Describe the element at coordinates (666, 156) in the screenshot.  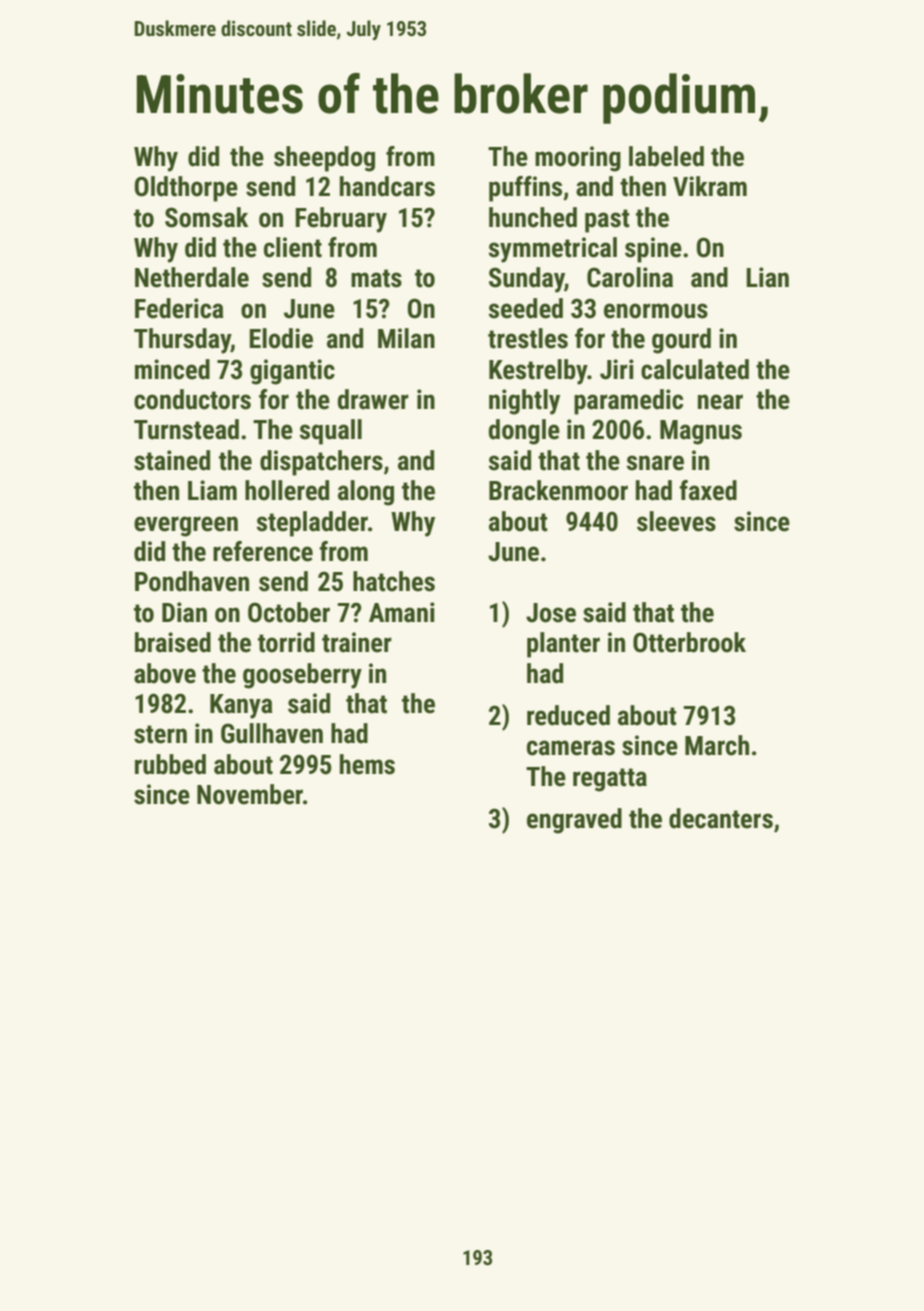
I see `labeled` at that location.
